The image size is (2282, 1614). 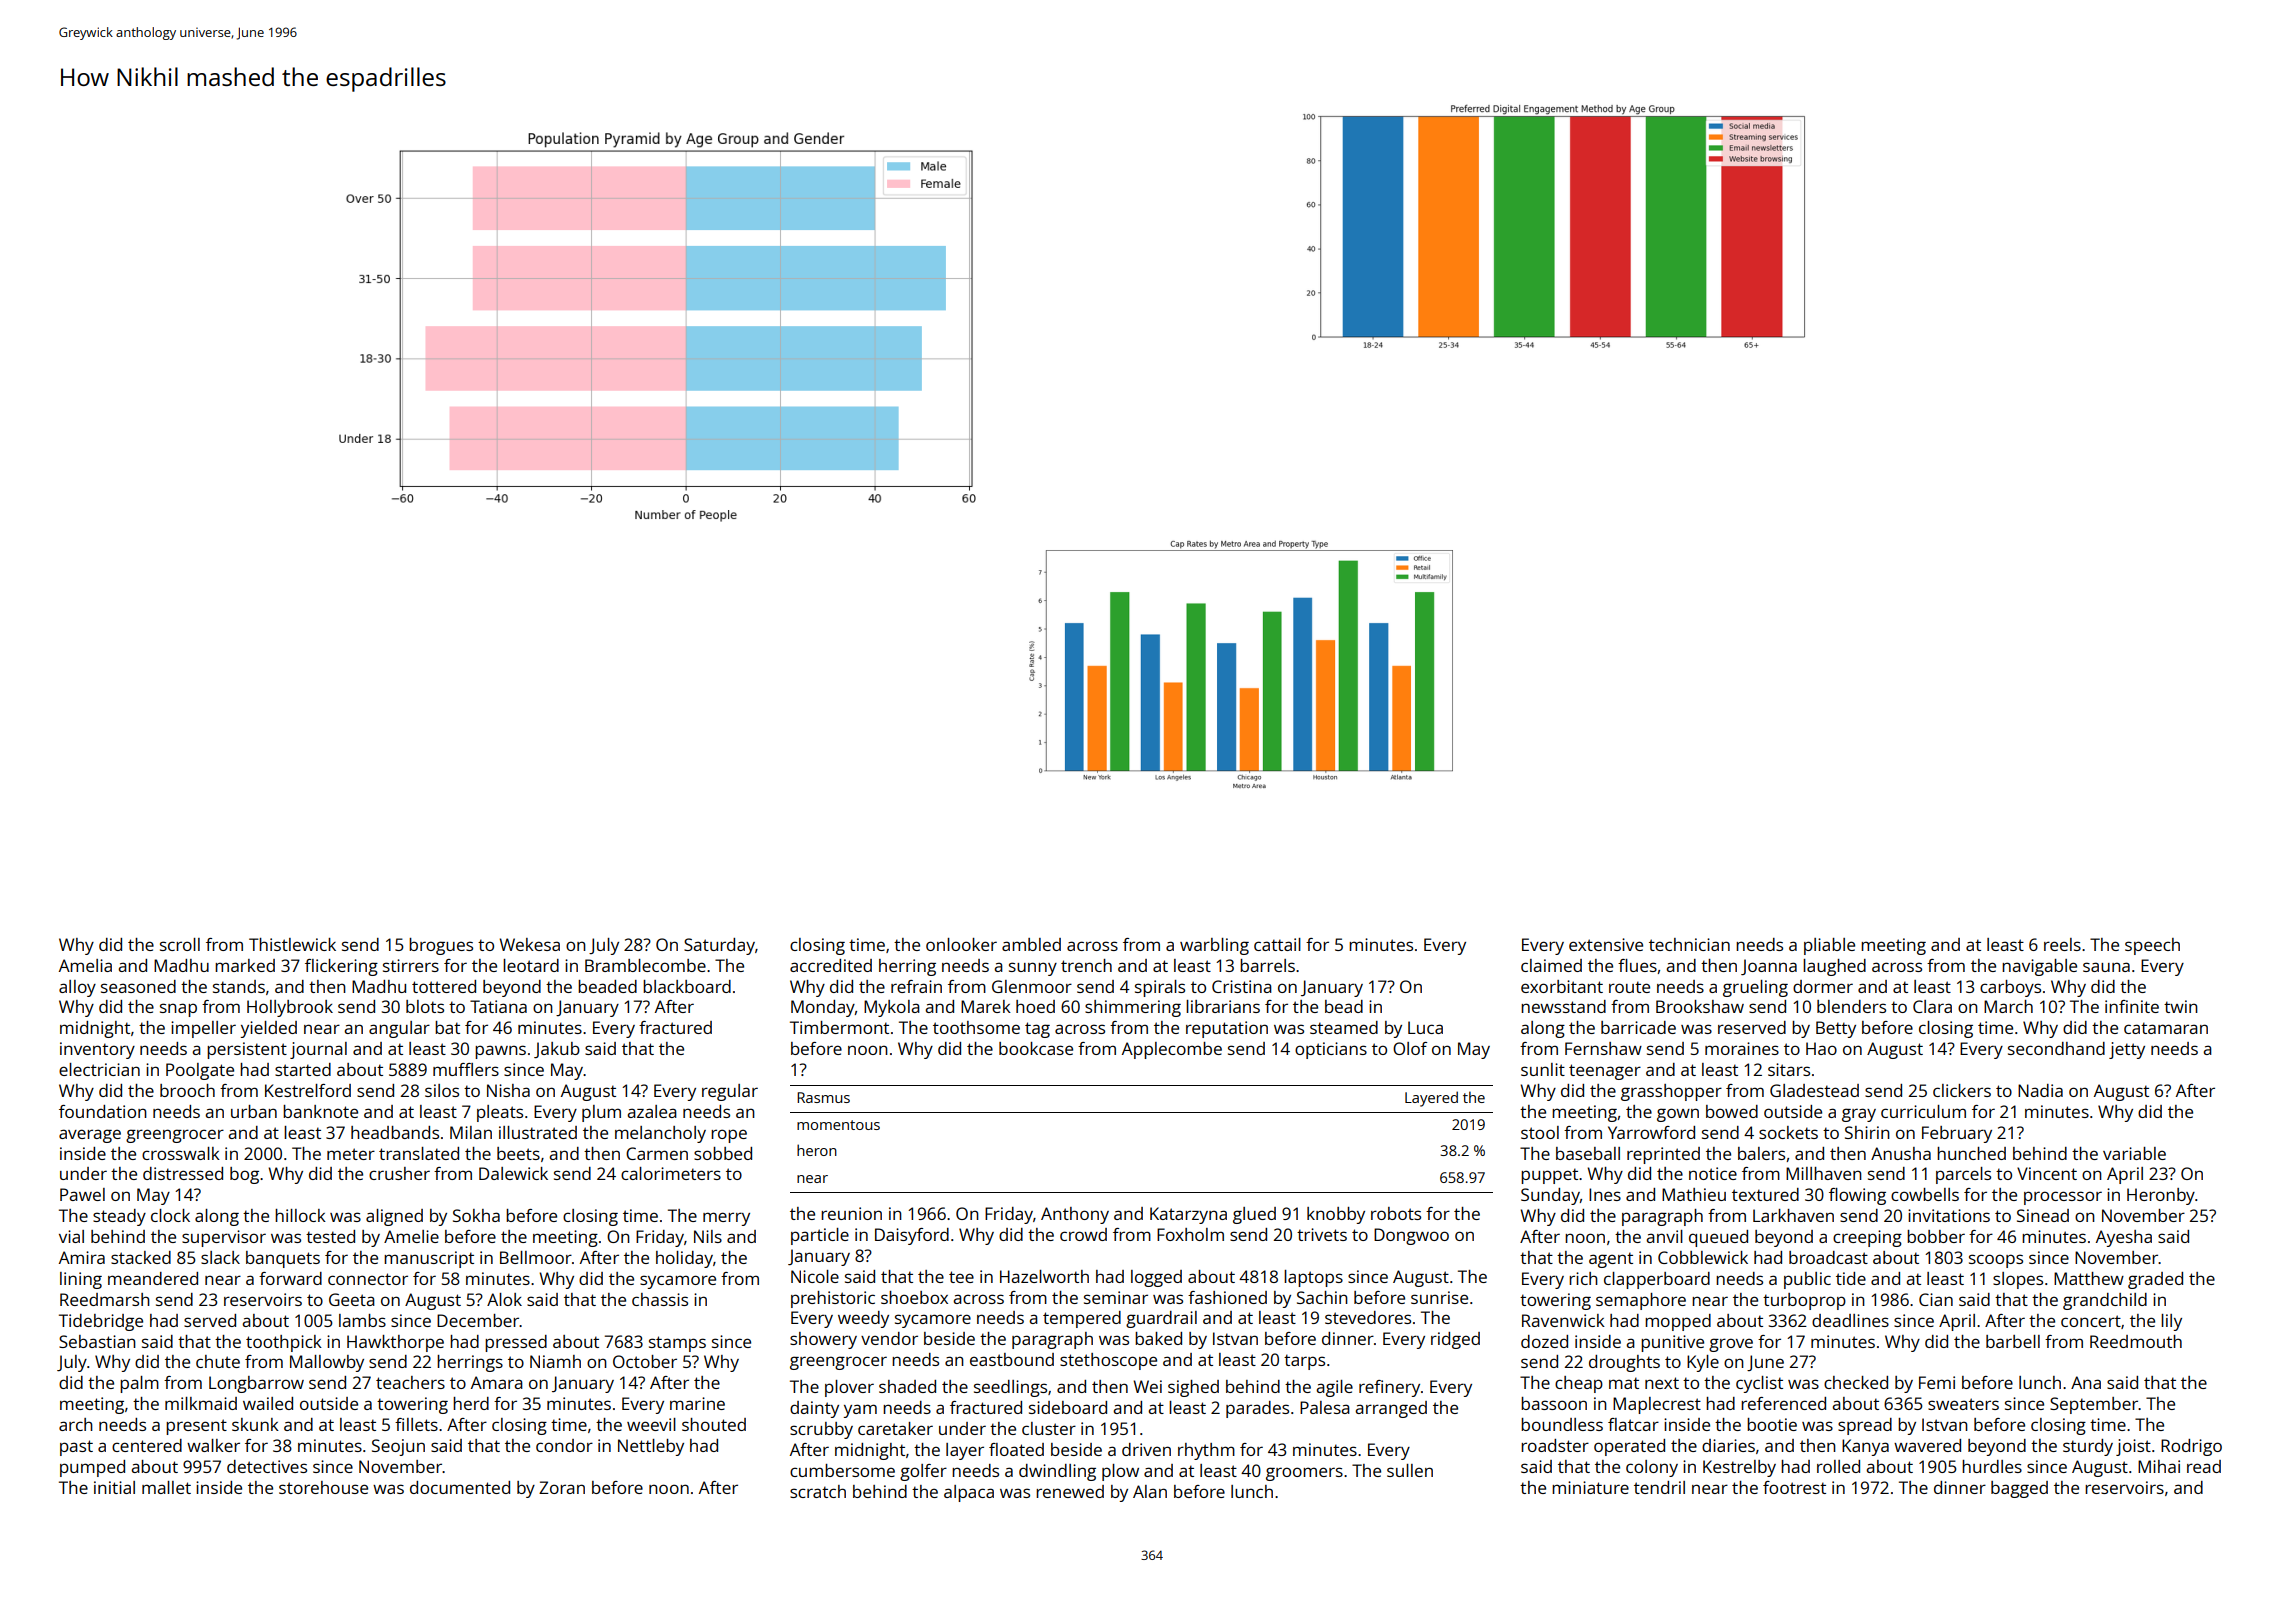 I want to click on Reedmouth, so click(x=2136, y=1341).
